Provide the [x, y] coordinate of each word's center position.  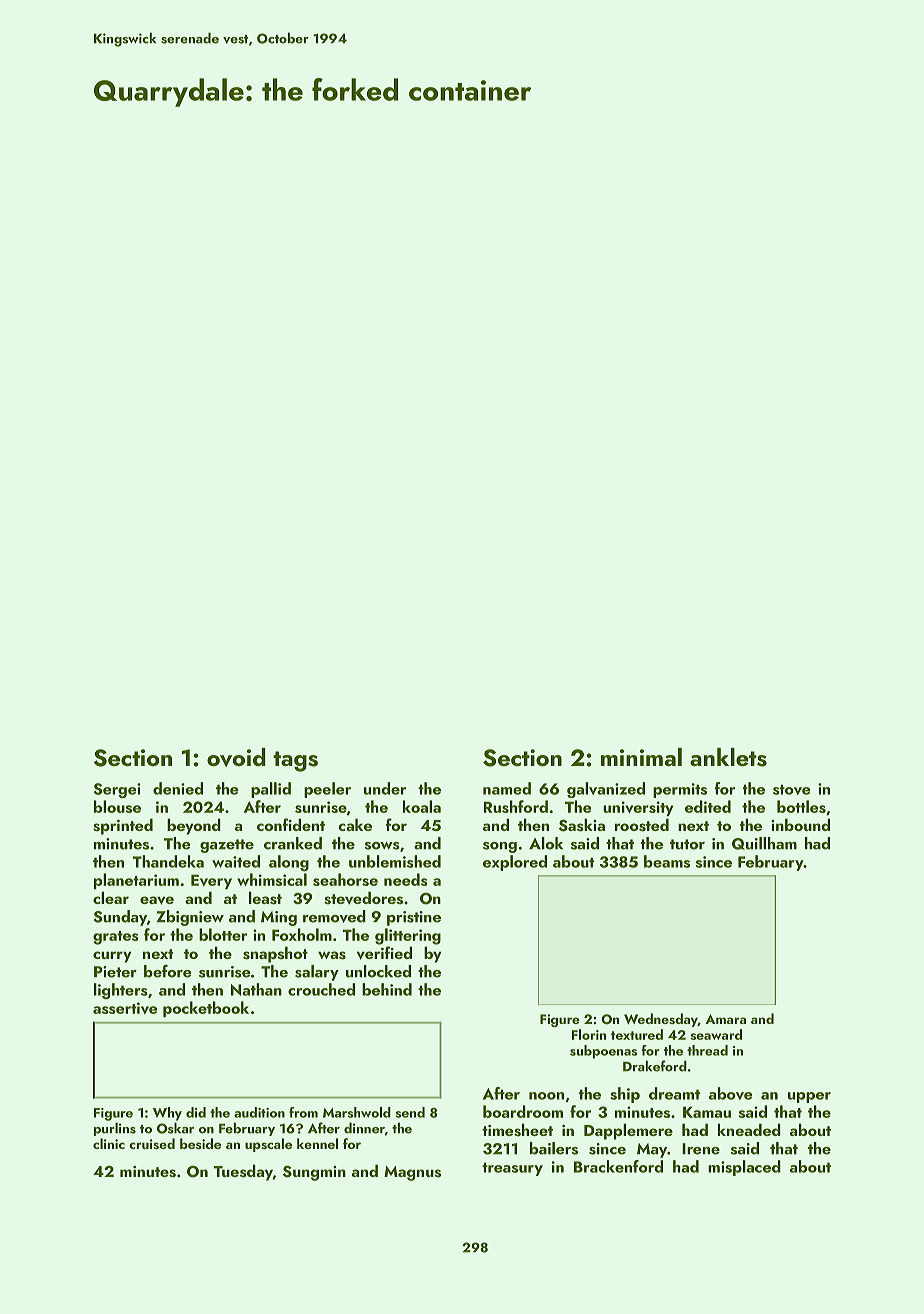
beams [667, 861]
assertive [125, 1008]
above [730, 1093]
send [410, 1112]
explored [515, 863]
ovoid [236, 757]
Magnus [412, 1173]
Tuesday [243, 1172]
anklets [728, 757]
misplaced [744, 1168]
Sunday [120, 918]
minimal [641, 757]
